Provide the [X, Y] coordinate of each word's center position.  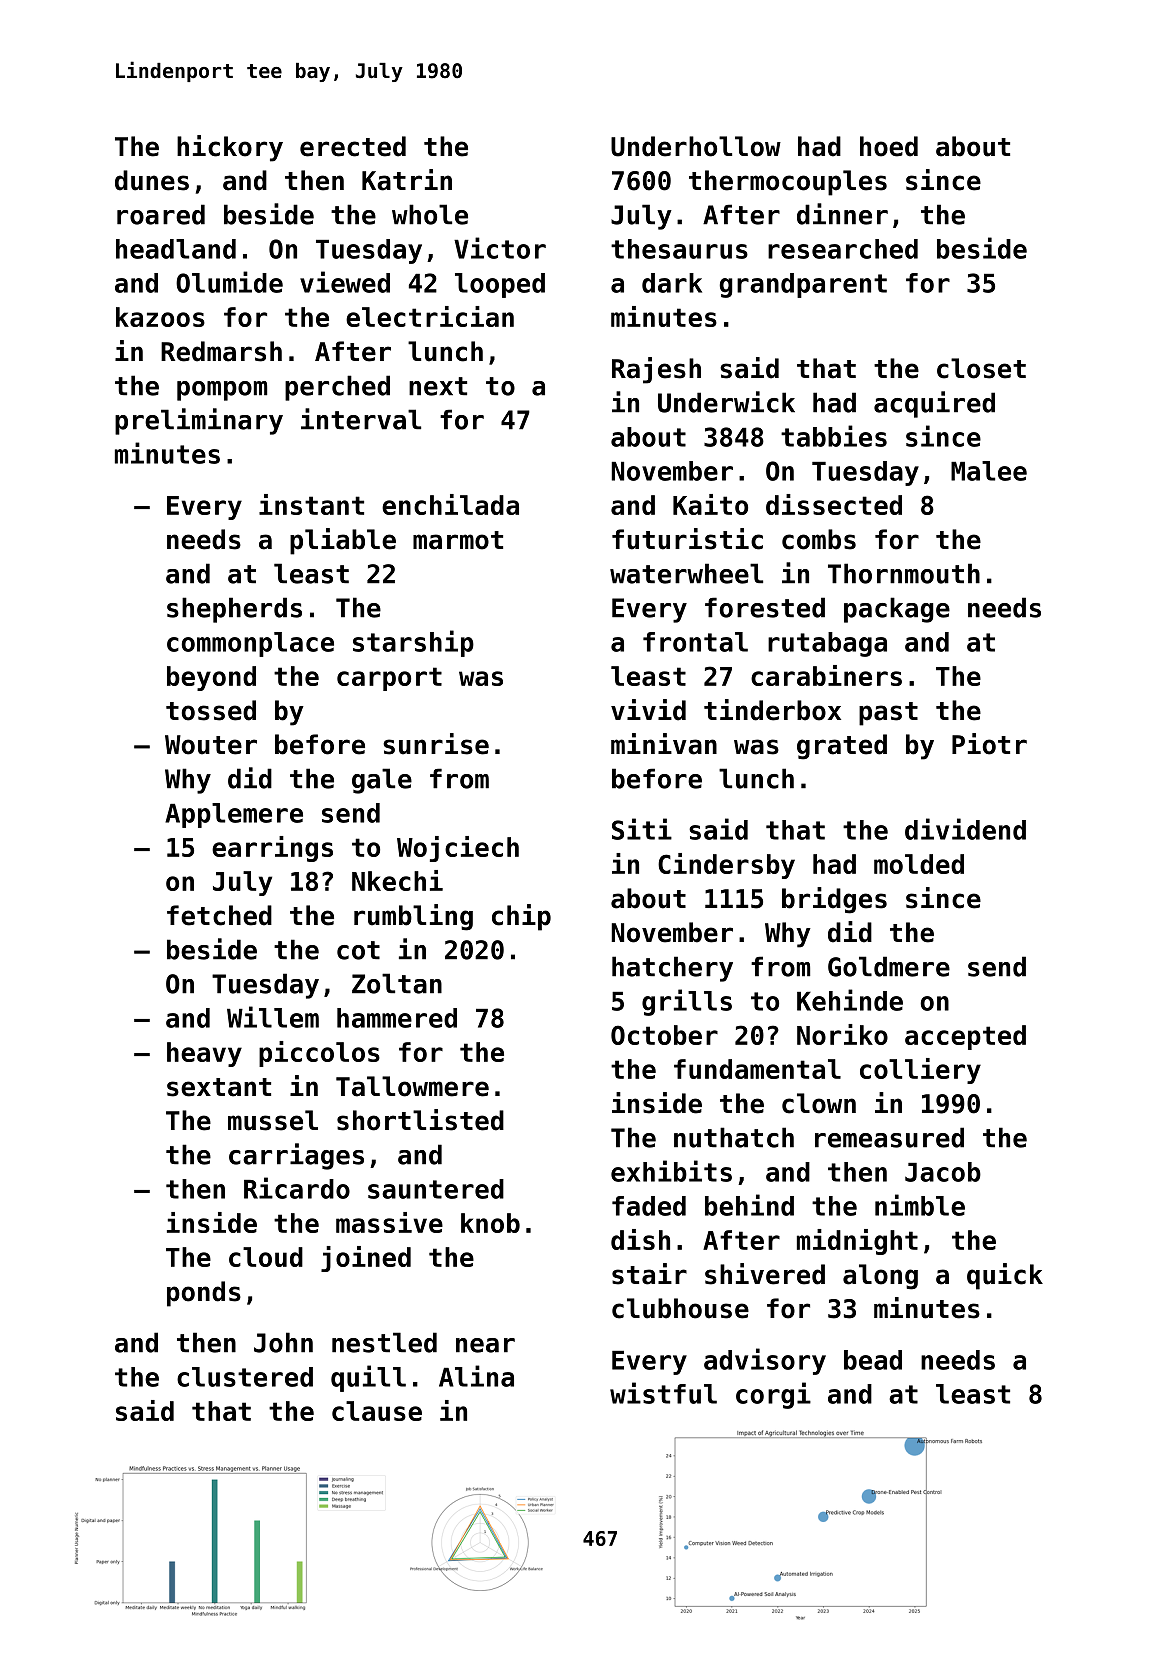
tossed [211, 710]
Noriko [842, 1034]
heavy [204, 1054]
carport [389, 679]
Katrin [407, 180]
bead [873, 1360]
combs [819, 539]
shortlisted [420, 1120]
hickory [230, 148]
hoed [889, 146]
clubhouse [680, 1308]
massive [389, 1222]
